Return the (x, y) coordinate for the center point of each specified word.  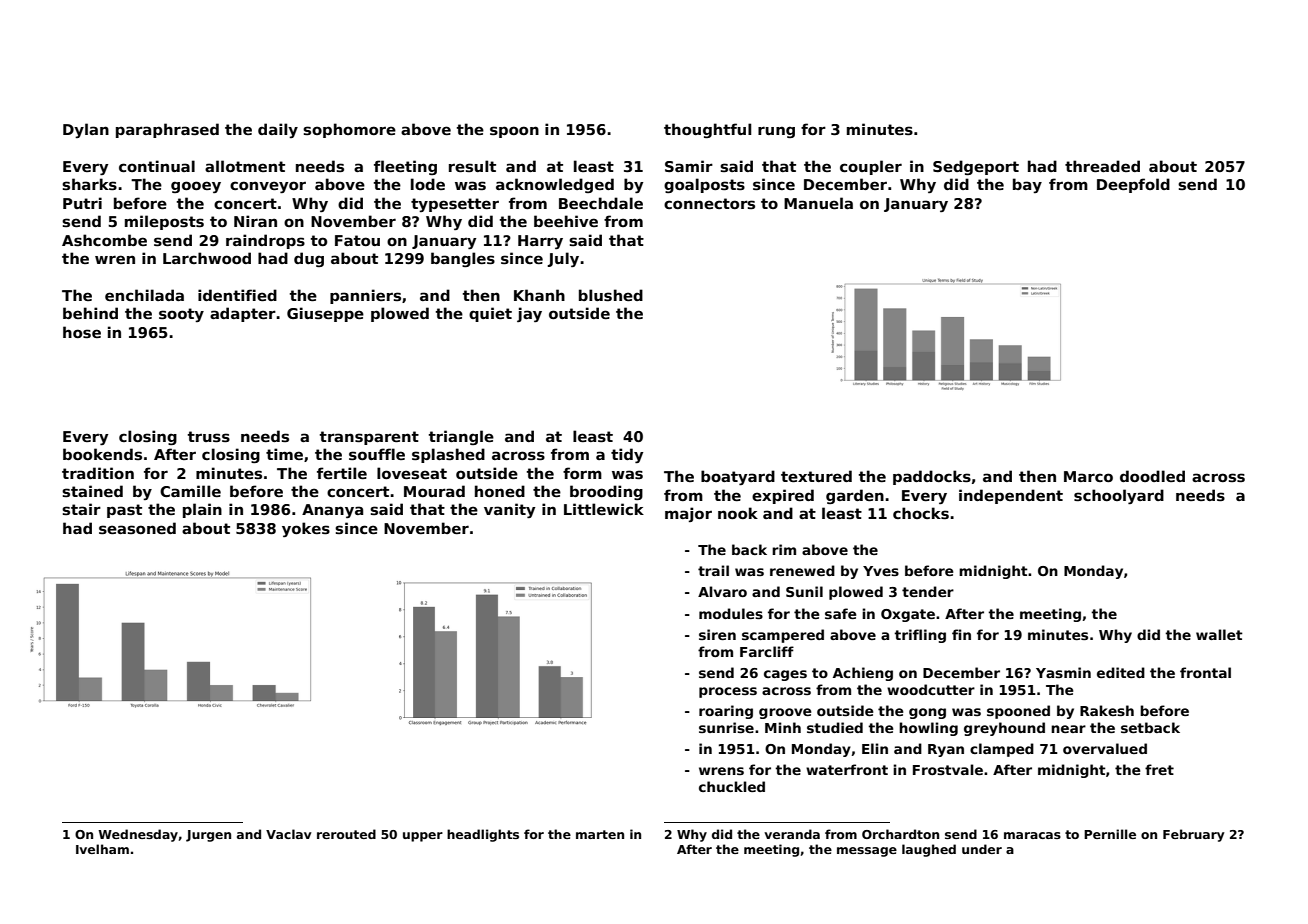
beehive (566, 221)
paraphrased (167, 130)
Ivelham (102, 849)
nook (738, 513)
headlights (483, 835)
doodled (1152, 476)
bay (1027, 185)
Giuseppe (325, 314)
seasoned (137, 528)
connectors (709, 203)
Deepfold (1133, 185)
